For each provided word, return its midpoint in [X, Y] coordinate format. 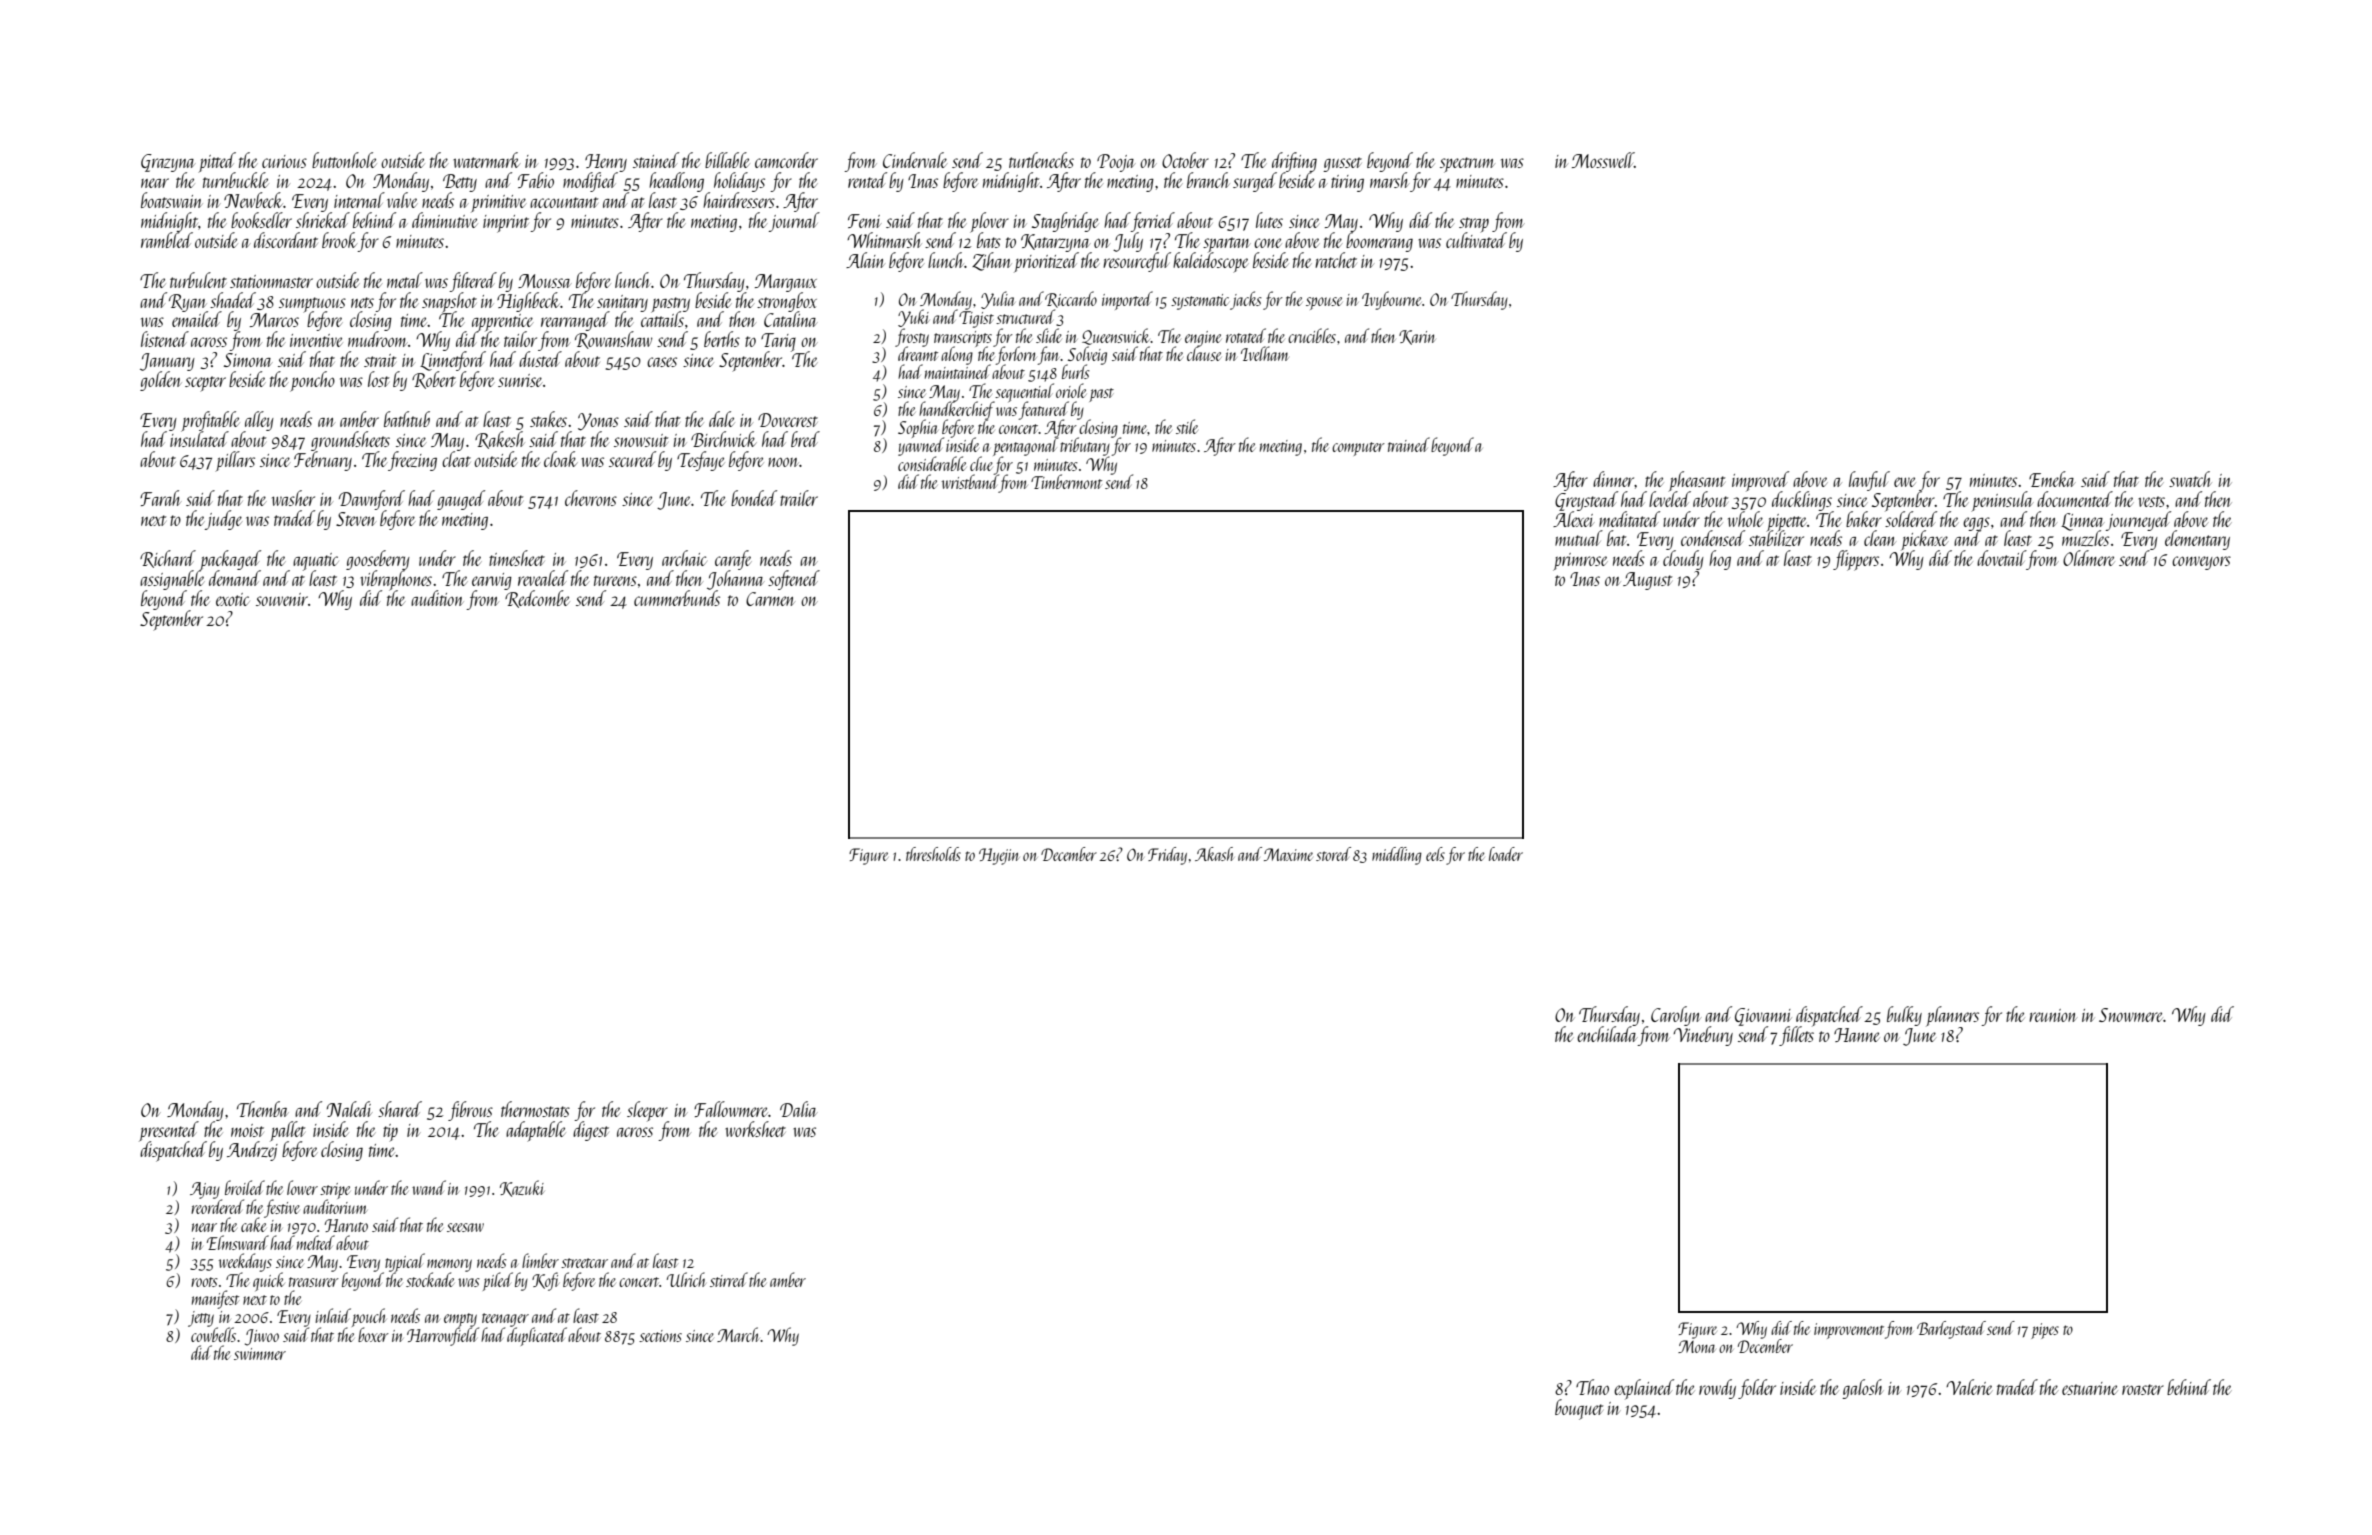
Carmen [770, 599]
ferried [1153, 222]
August [1647, 581]
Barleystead [1951, 1330]
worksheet [755, 1129]
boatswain [171, 200]
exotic [233, 599]
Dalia [798, 1109]
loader [1506, 854]
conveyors [2201, 563]
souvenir [282, 599]
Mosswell [1603, 160]
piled [498, 1281]
